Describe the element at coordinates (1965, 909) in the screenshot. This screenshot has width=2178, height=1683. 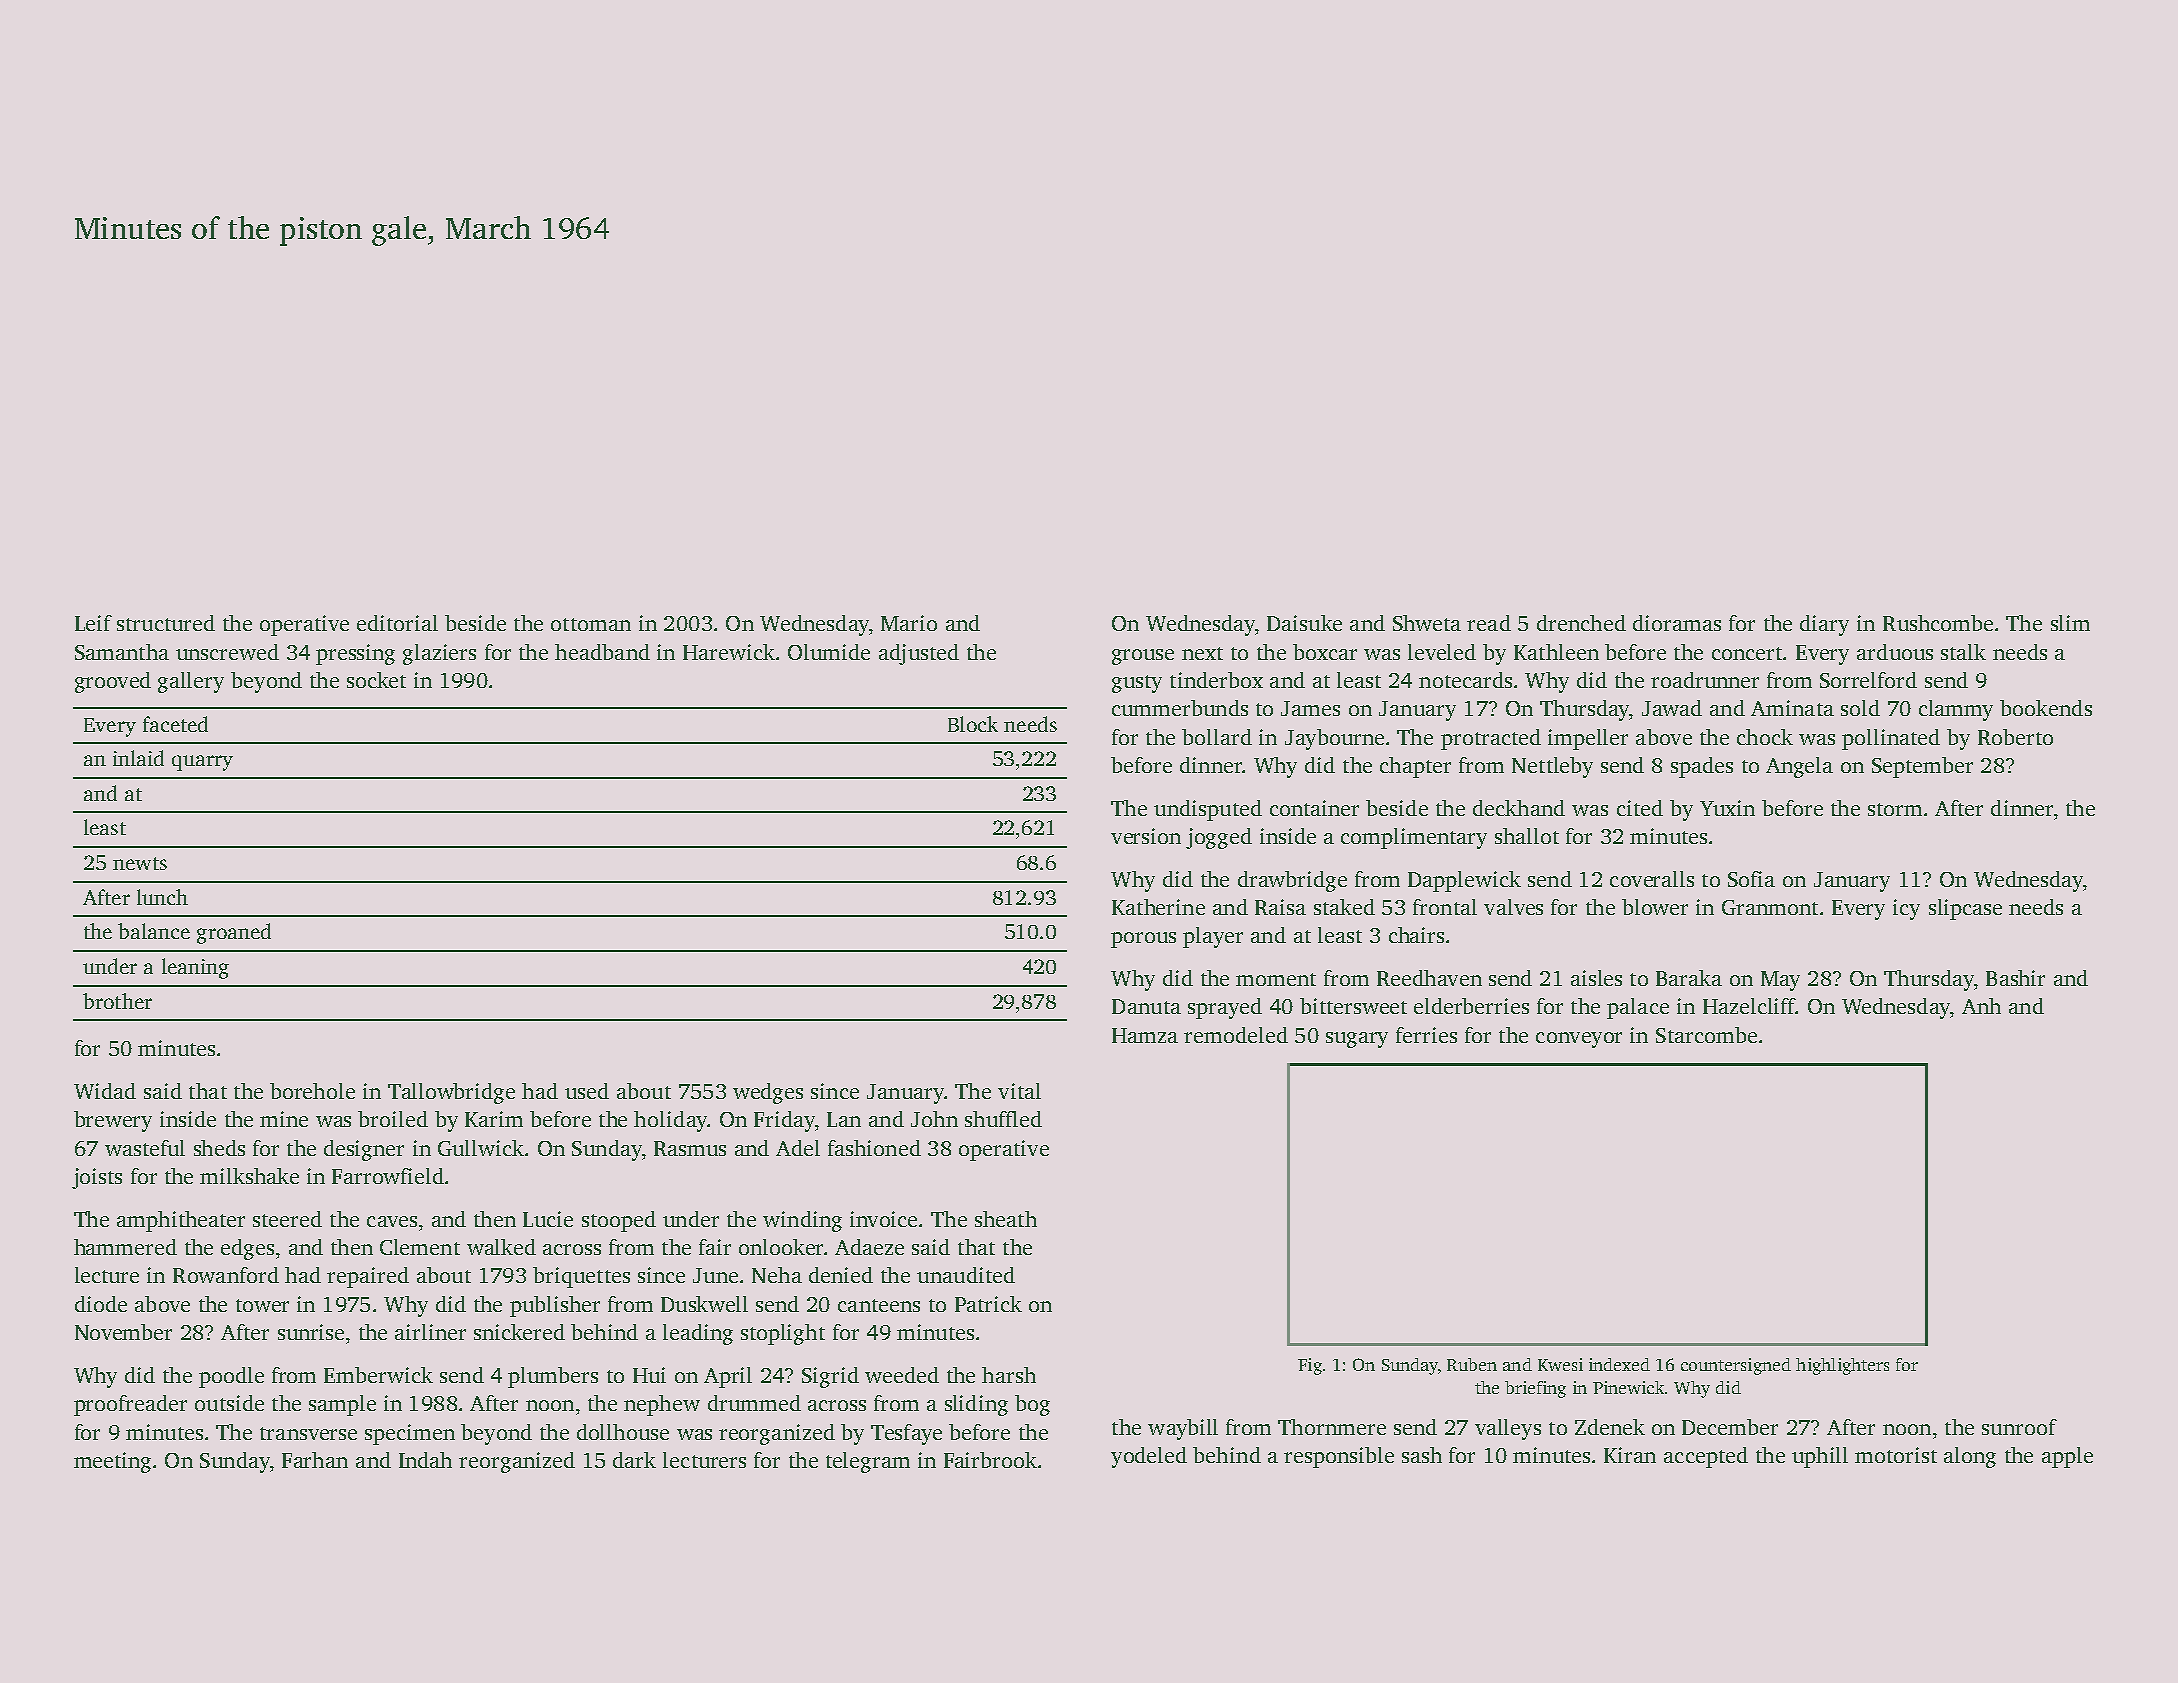
I see `slipcase` at that location.
